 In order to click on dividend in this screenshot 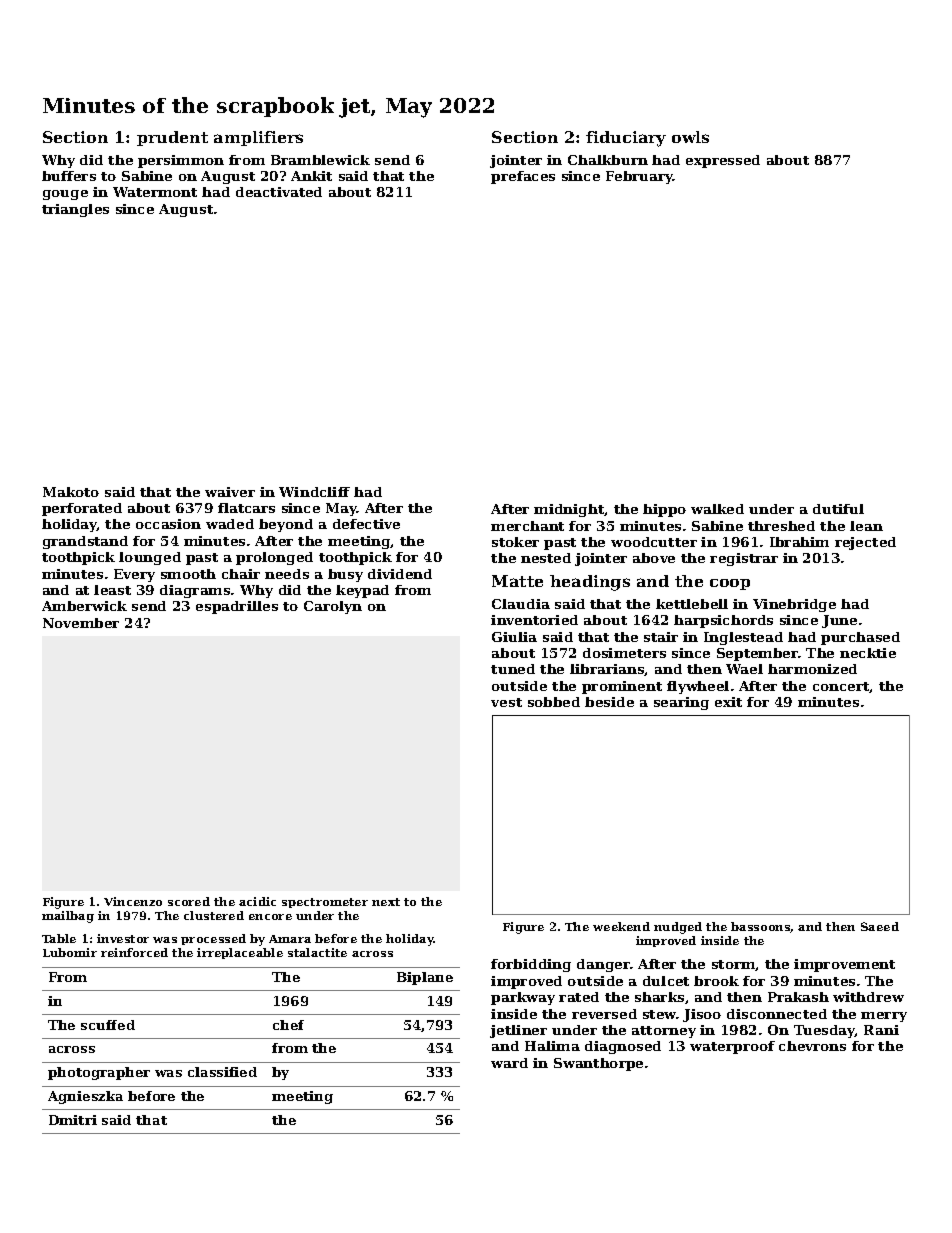, I will do `click(400, 574)`.
